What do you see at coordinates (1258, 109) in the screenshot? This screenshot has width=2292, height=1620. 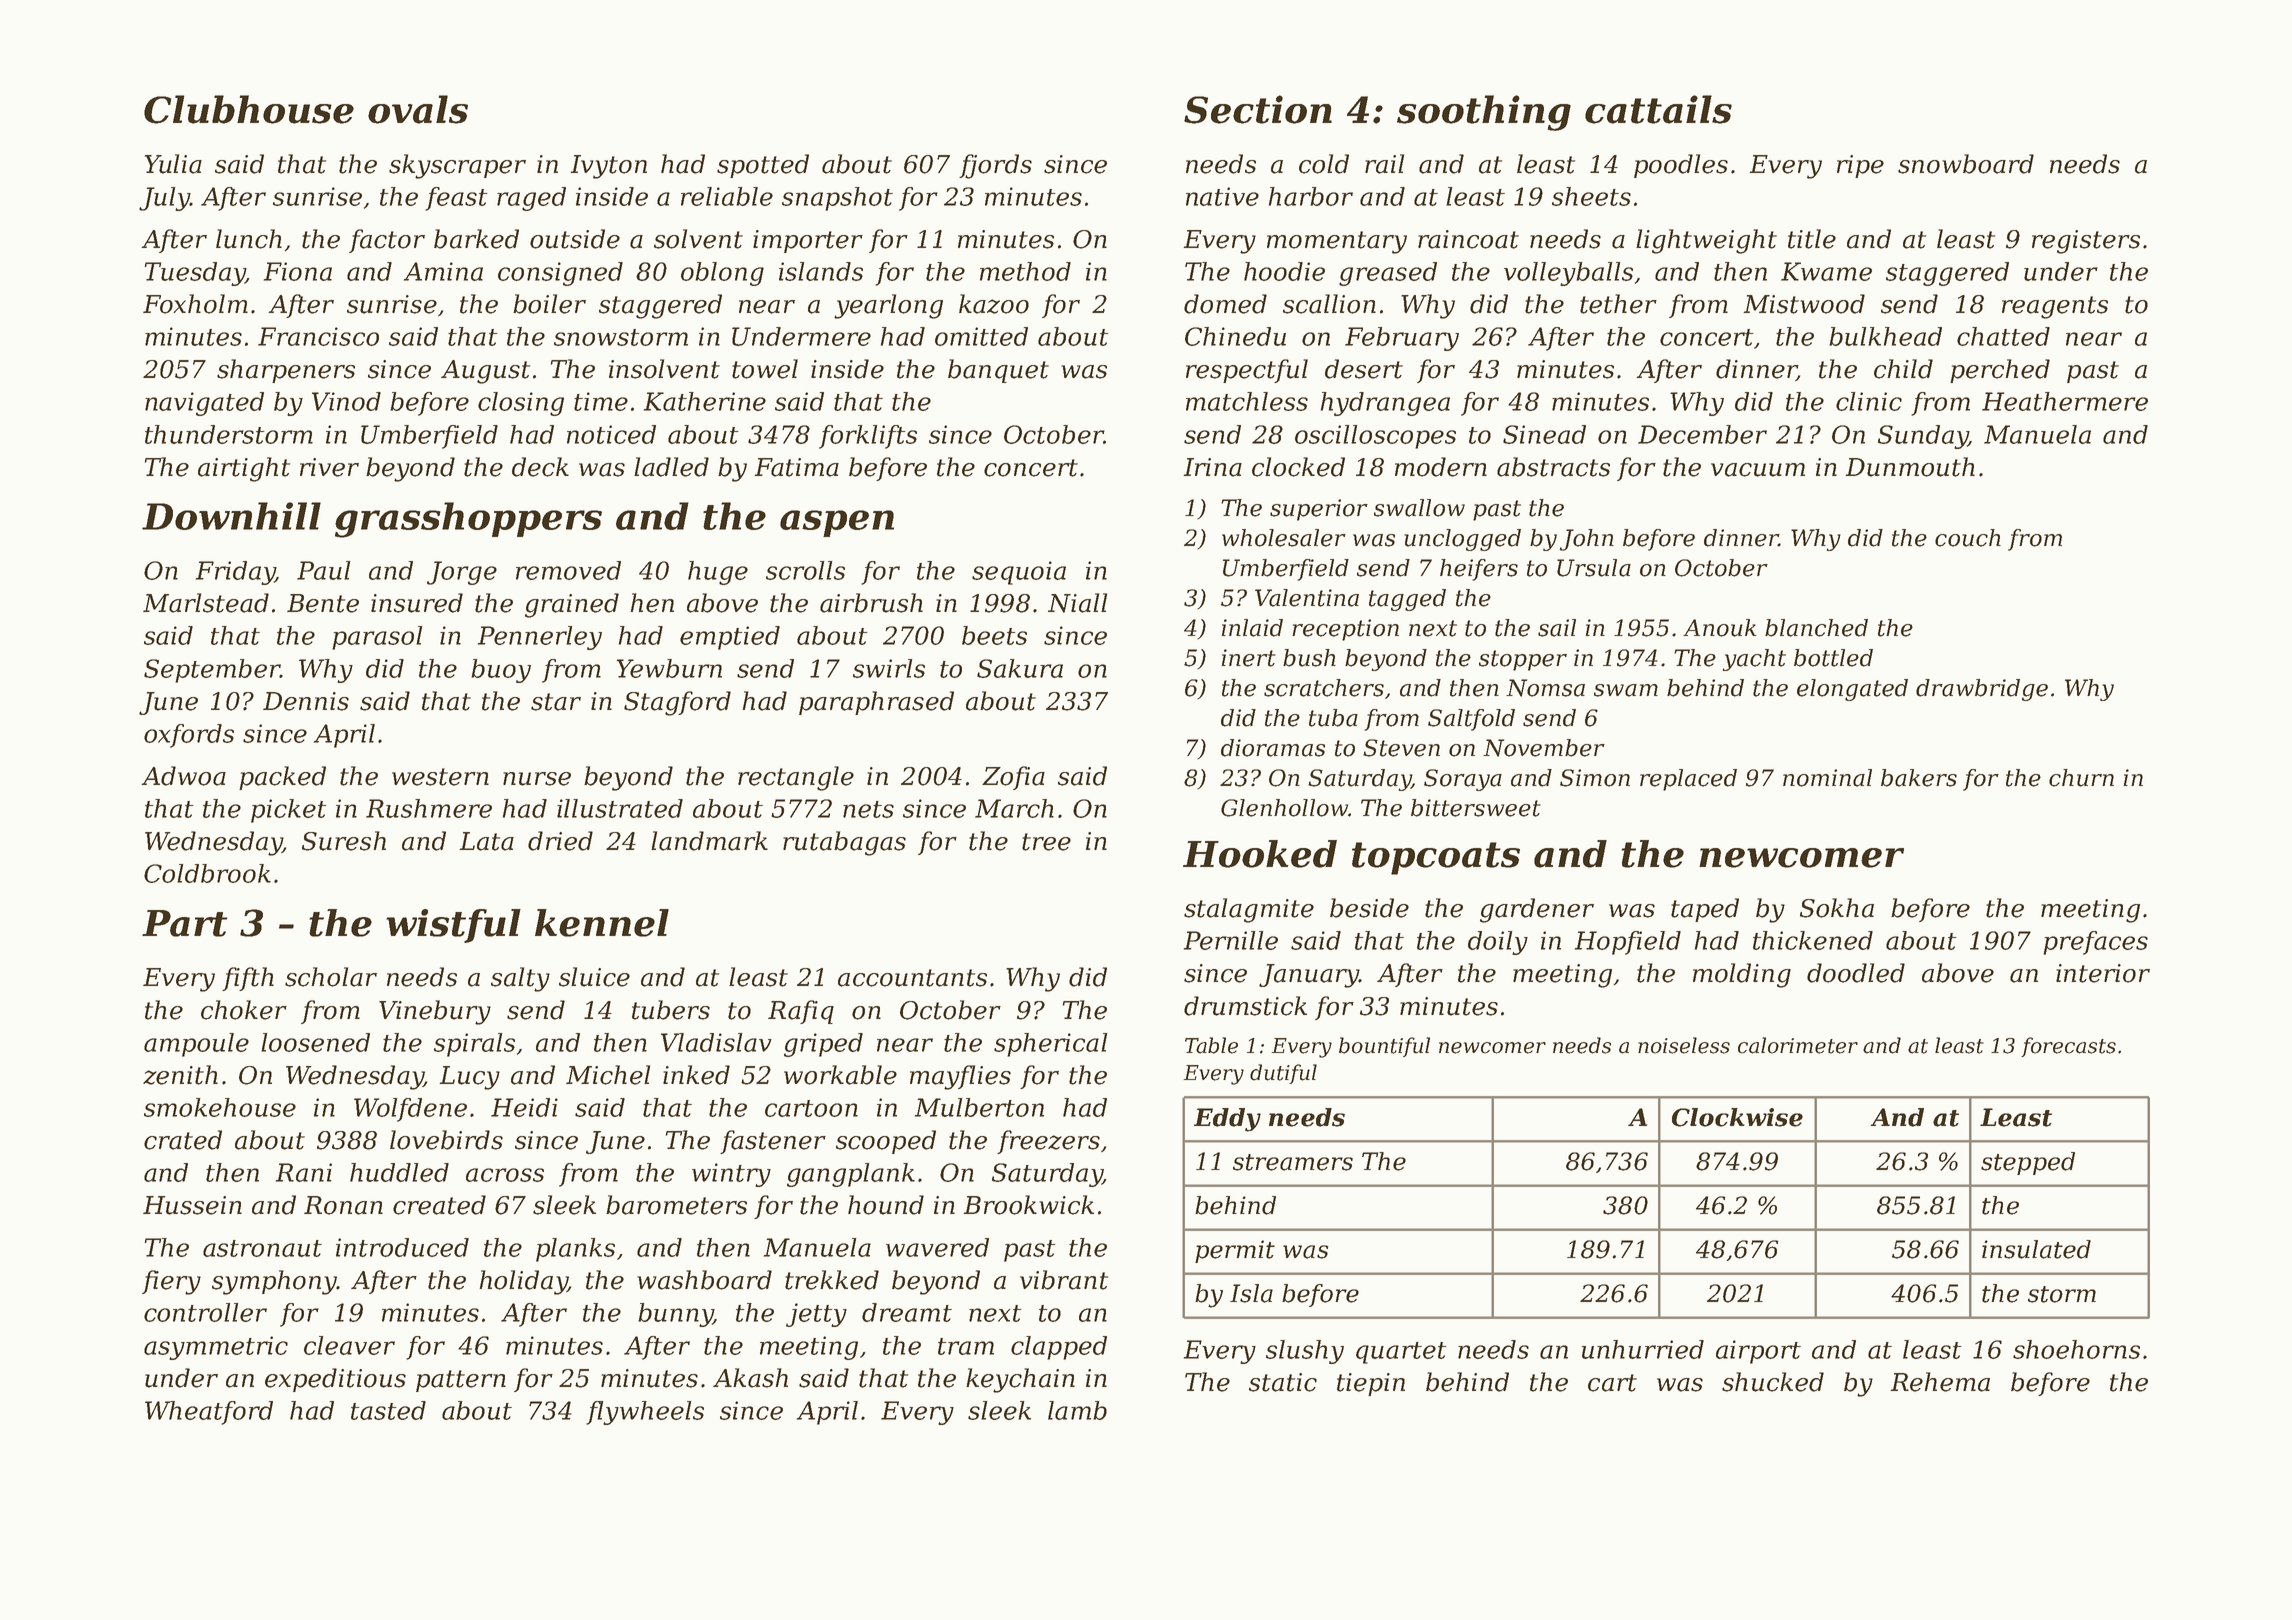 I see `Section` at bounding box center [1258, 109].
